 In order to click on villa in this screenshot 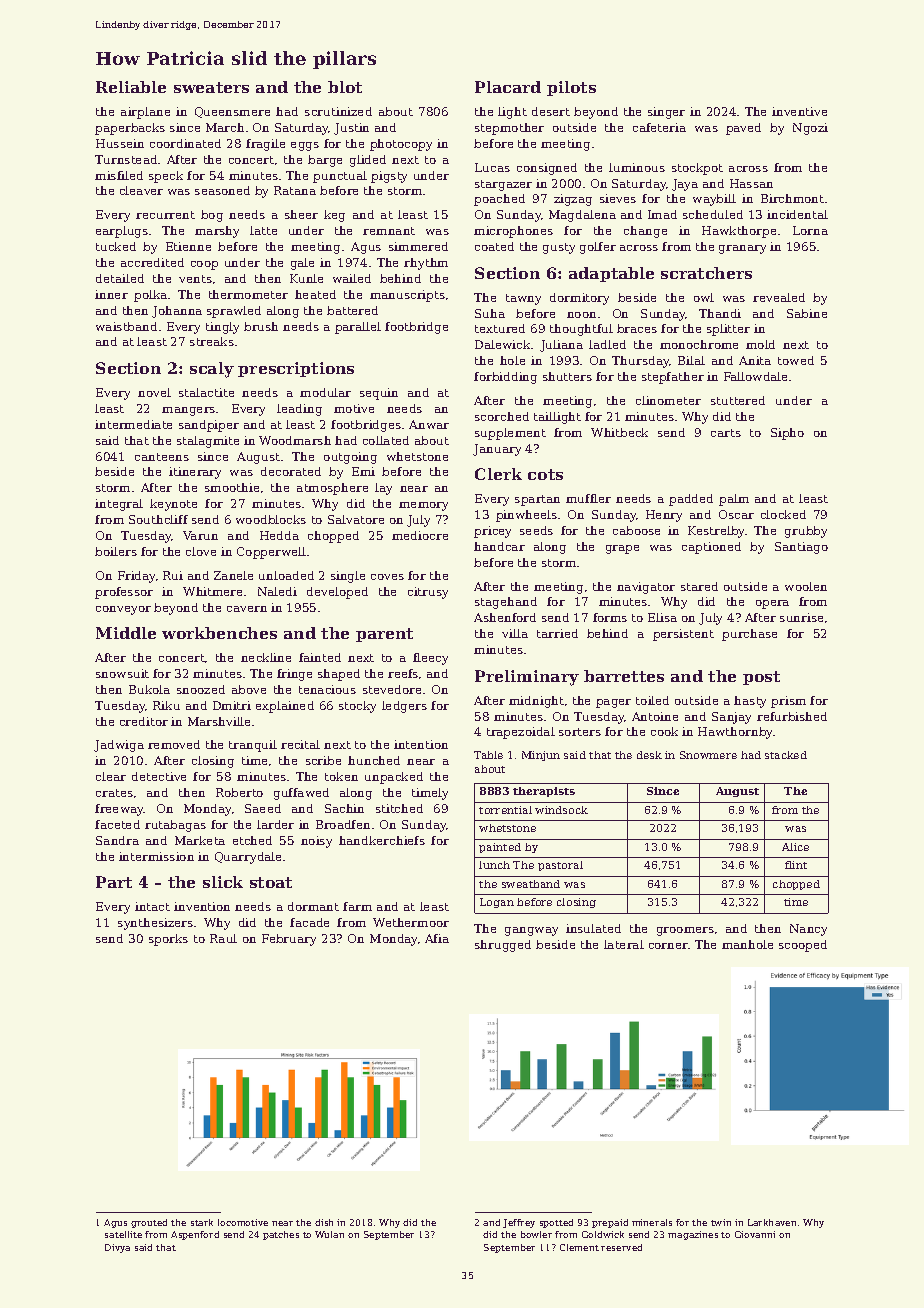, I will do `click(515, 633)`.
